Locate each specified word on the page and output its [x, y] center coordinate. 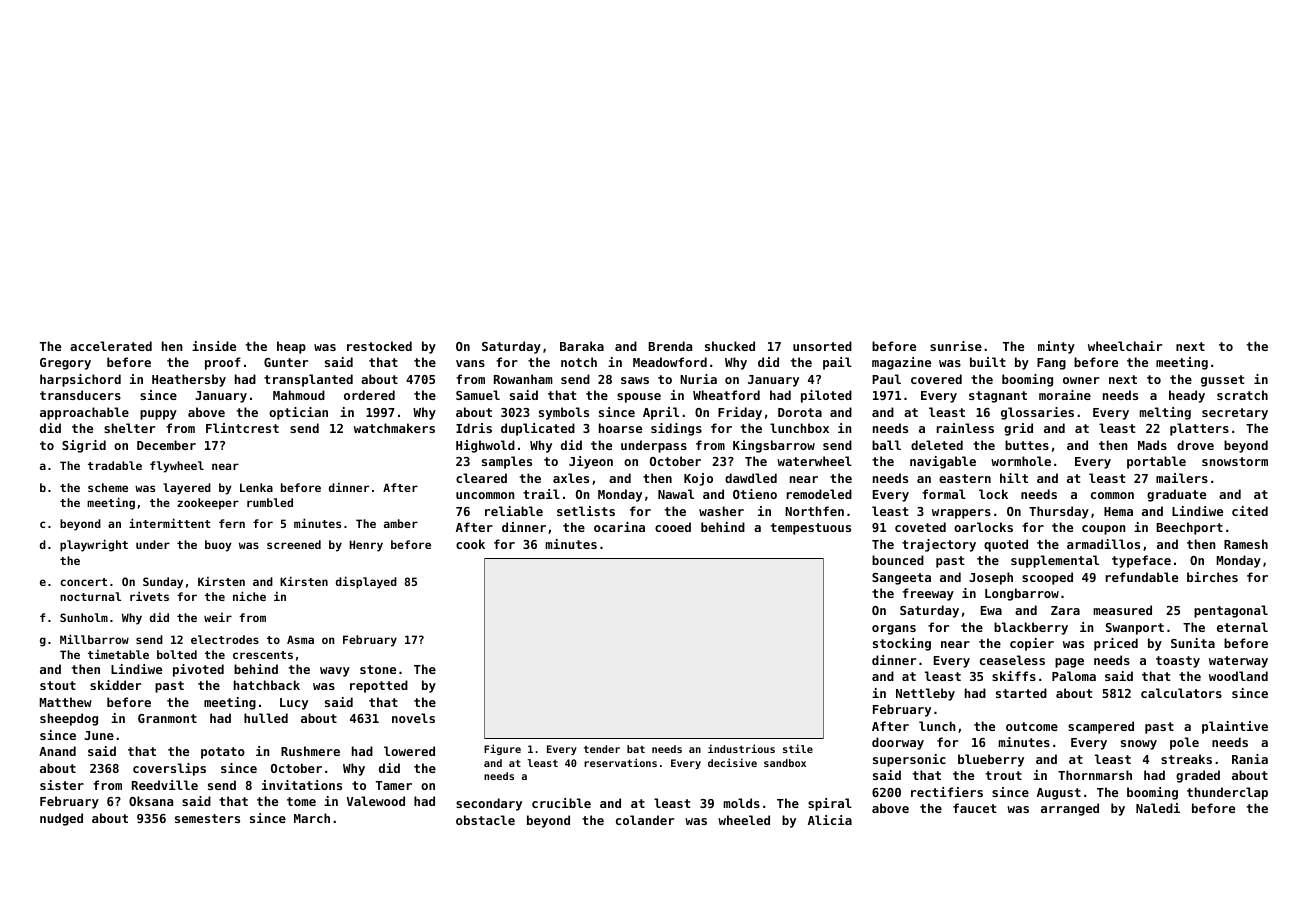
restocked [379, 346]
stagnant [998, 397]
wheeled [744, 820]
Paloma [1074, 676]
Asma [300, 639]
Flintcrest [242, 428]
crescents [263, 655]
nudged [61, 819]
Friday [740, 413]
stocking [902, 644]
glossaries [1037, 413]
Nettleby [925, 694]
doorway [898, 743]
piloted [826, 396]
